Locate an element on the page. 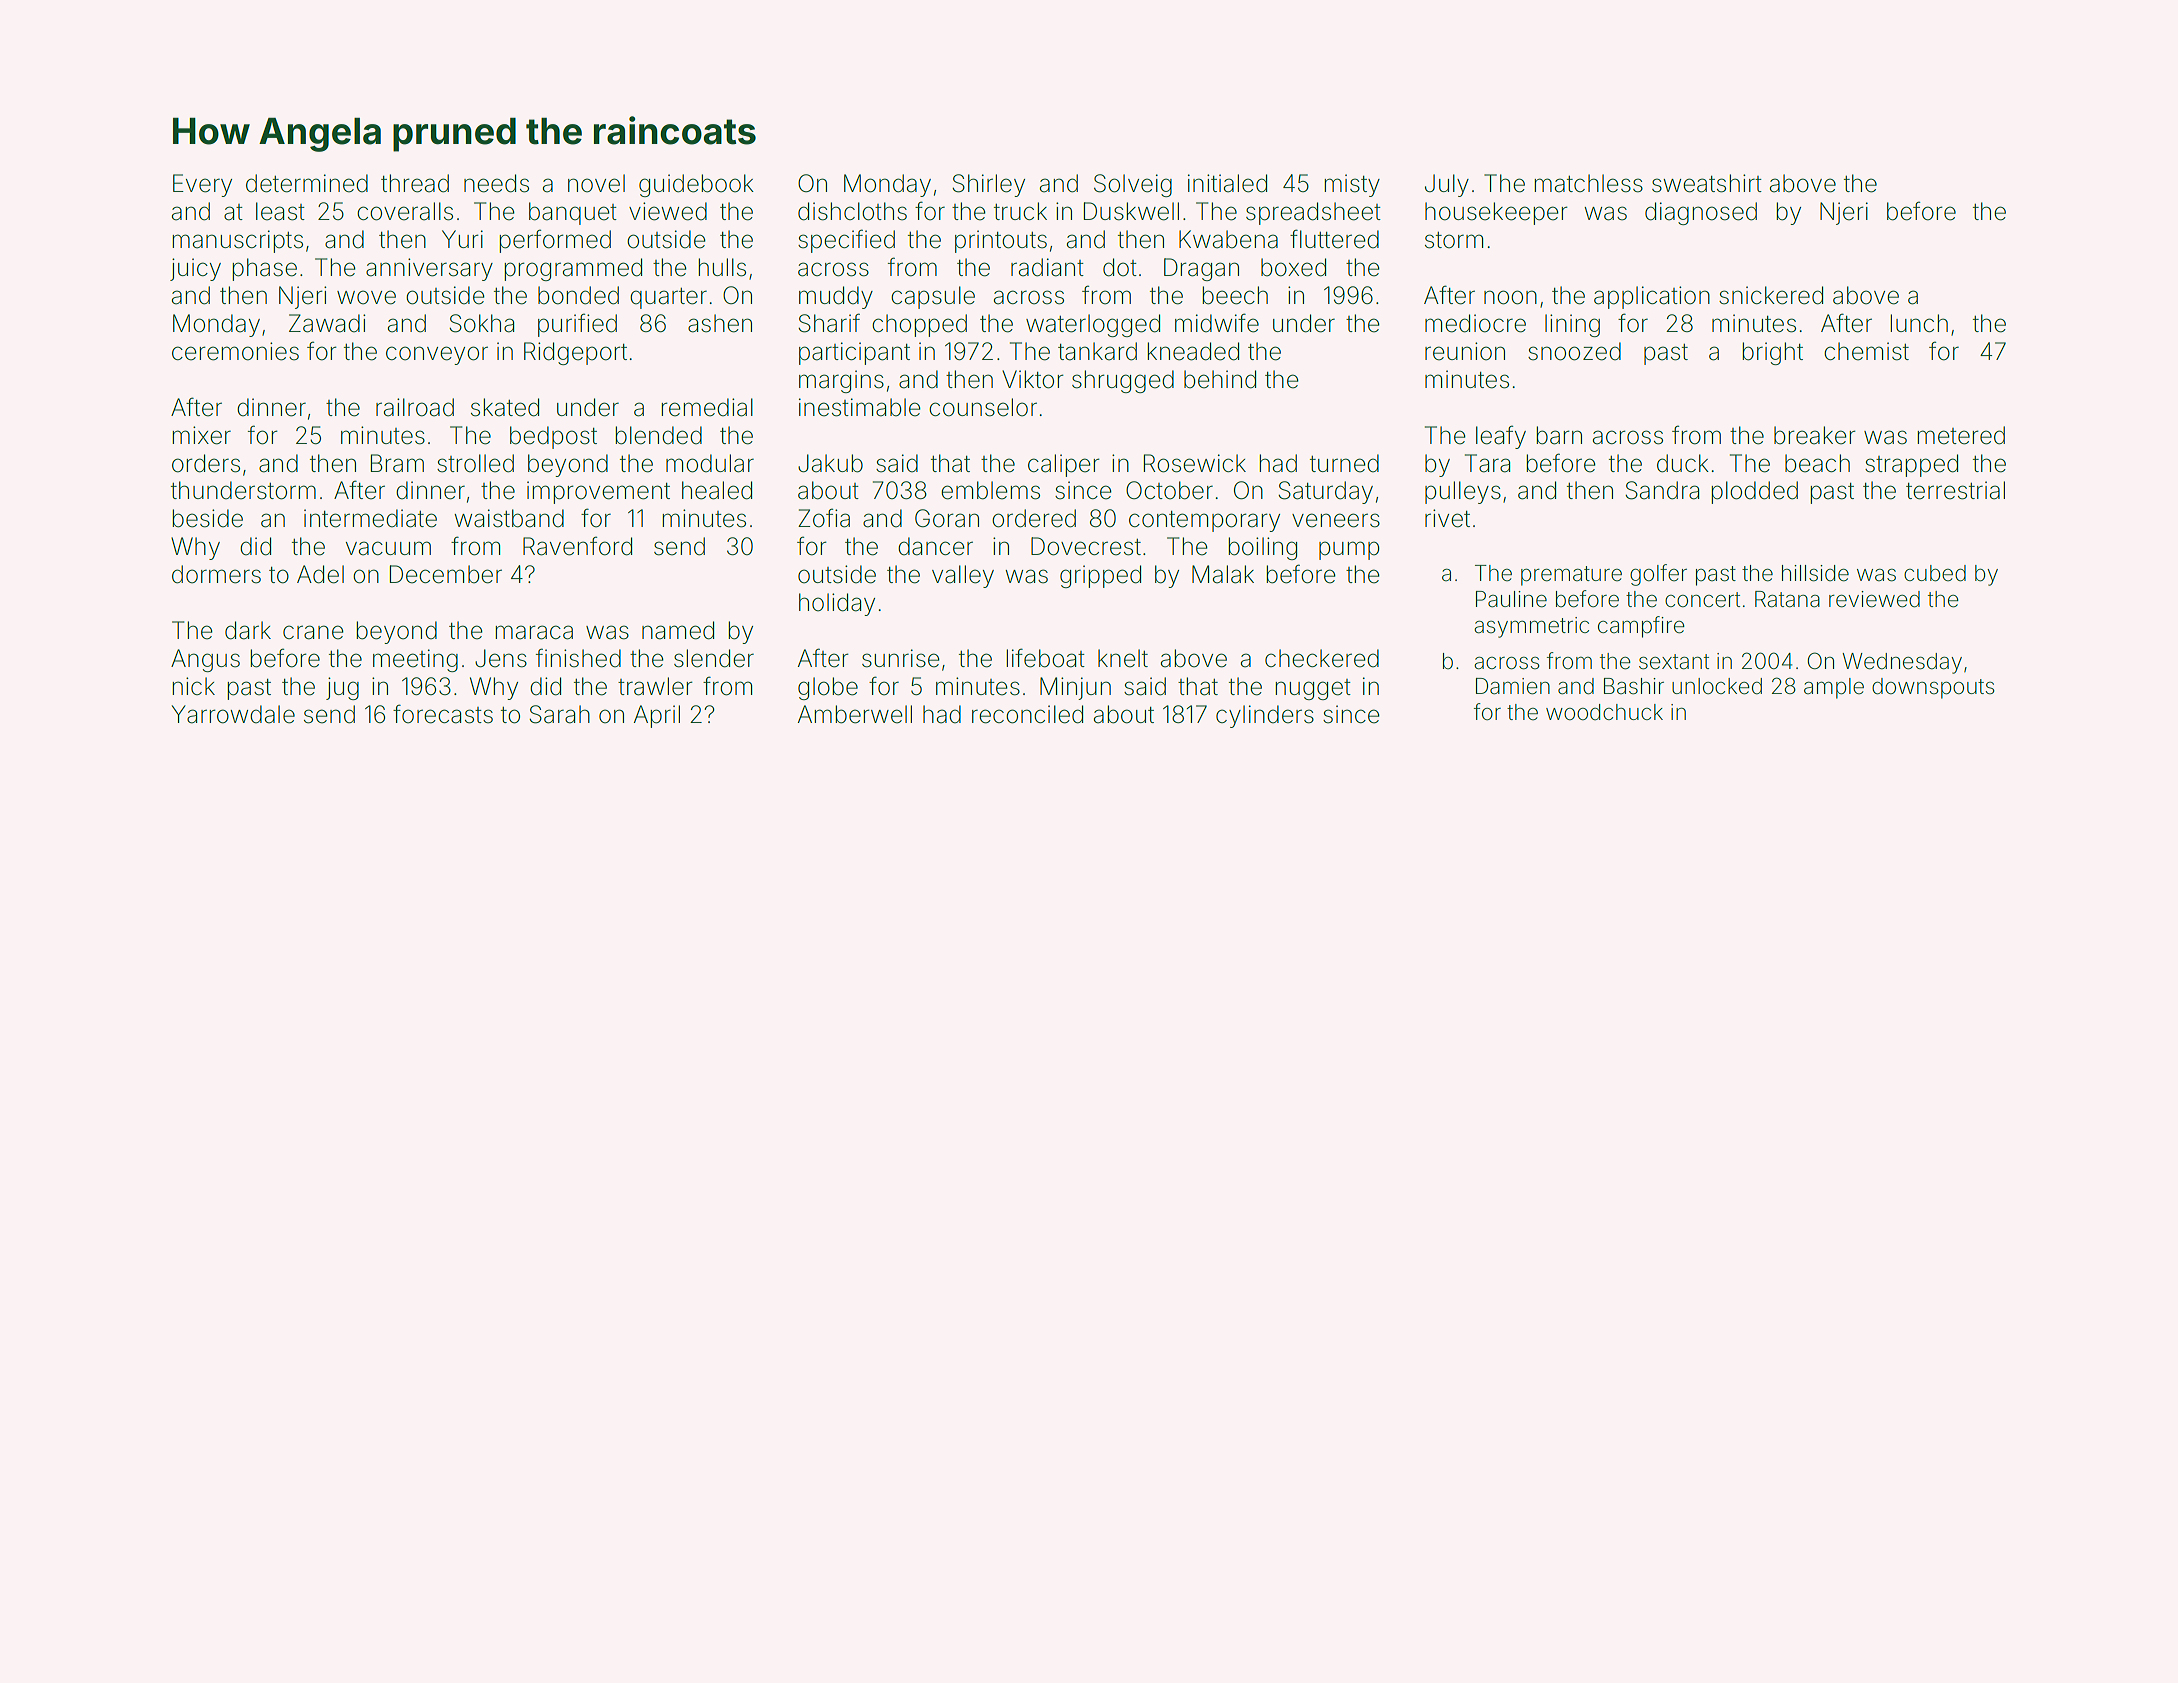 This image has width=2178, height=1683. Kwabena is located at coordinates (1228, 239).
